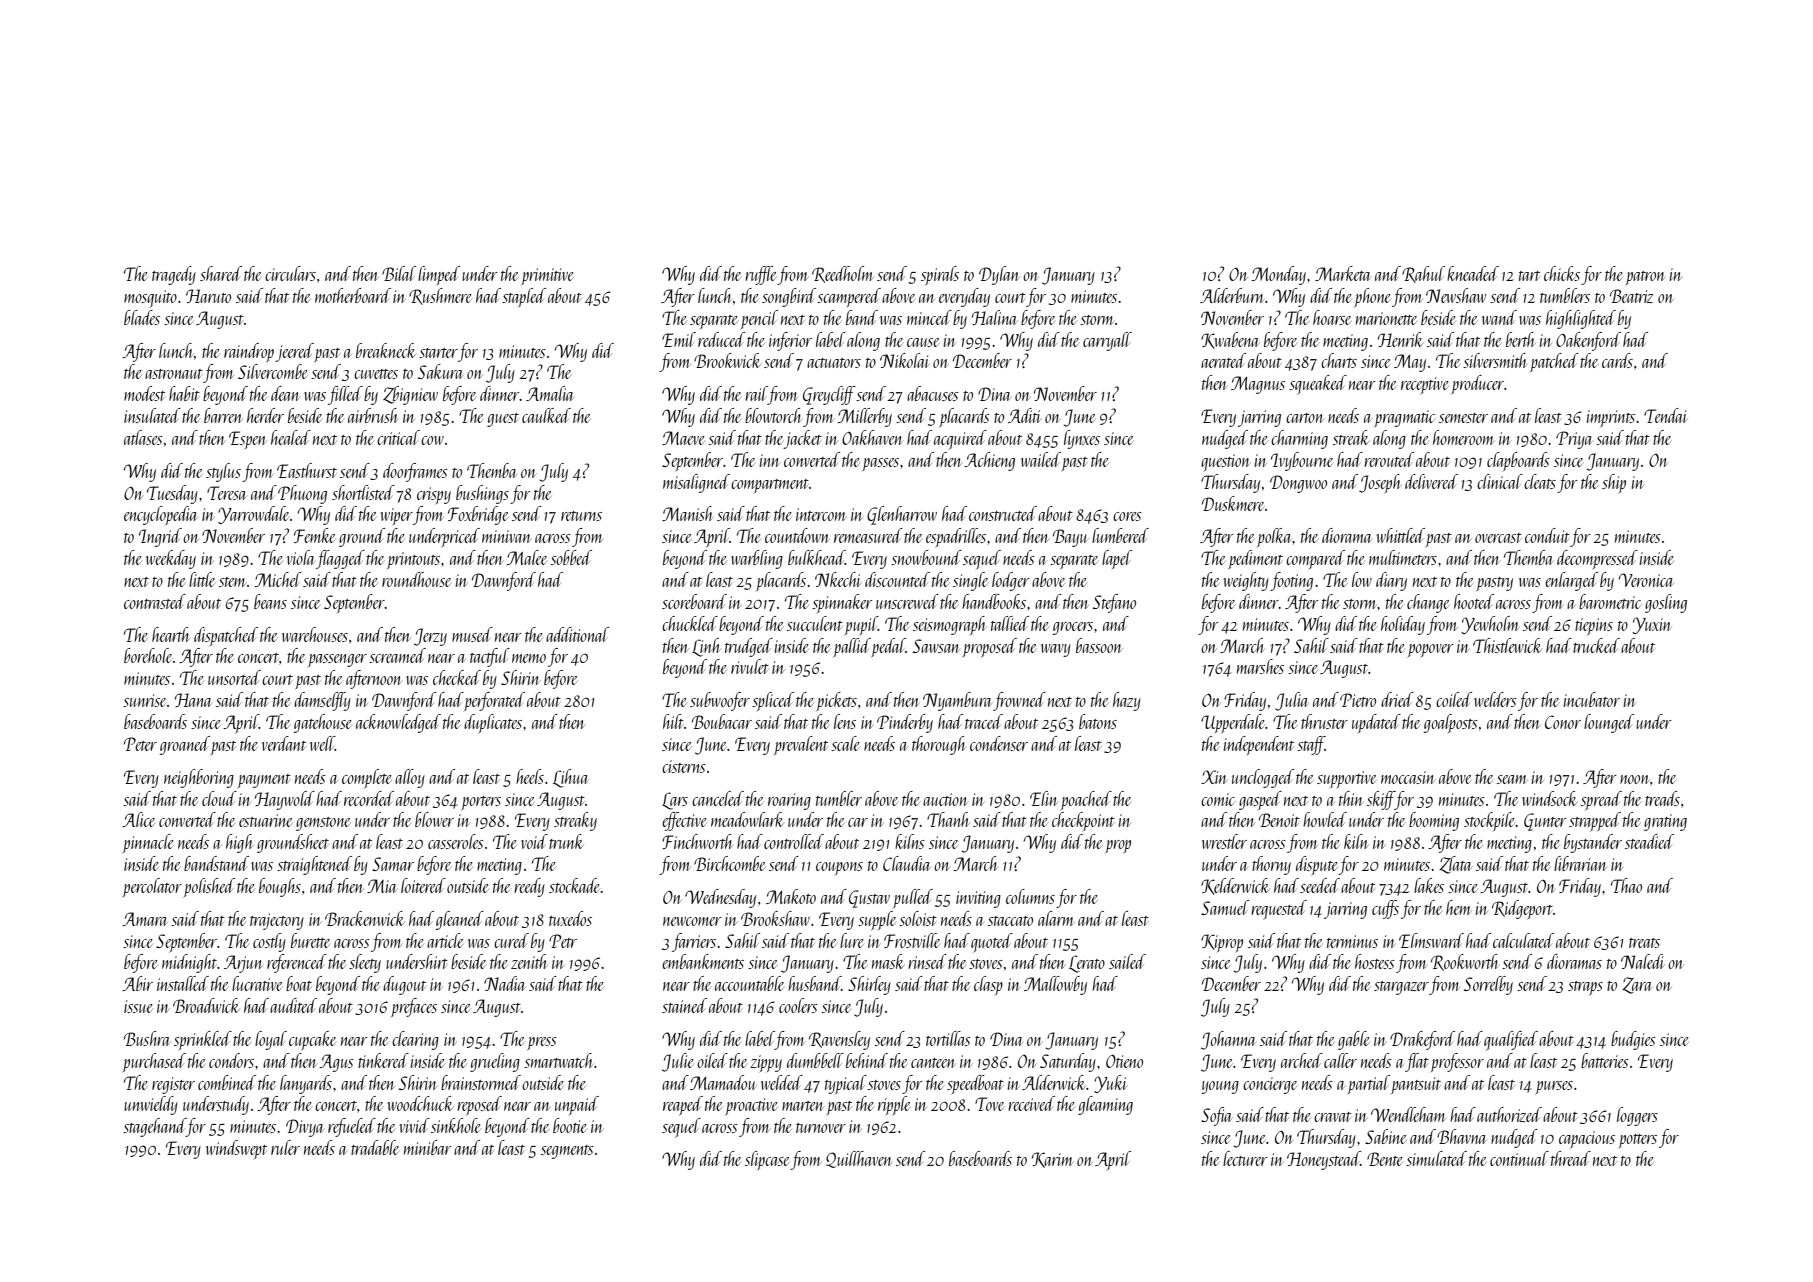 Image resolution: width=1813 pixels, height=1282 pixels. What do you see at coordinates (428, 1147) in the page?
I see `minibar` at bounding box center [428, 1147].
